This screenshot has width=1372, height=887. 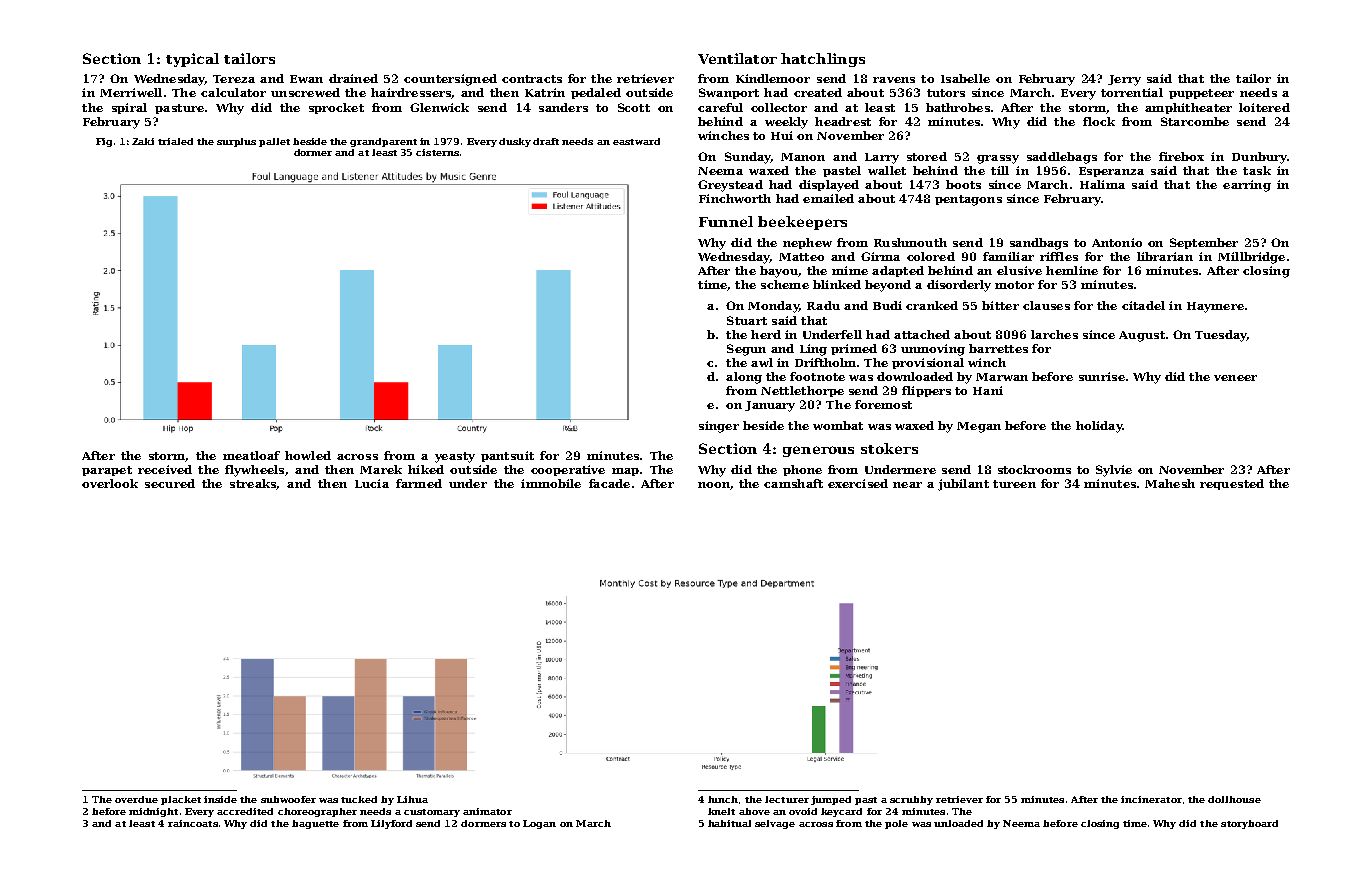 What do you see at coordinates (609, 483) in the screenshot?
I see `facade` at bounding box center [609, 483].
